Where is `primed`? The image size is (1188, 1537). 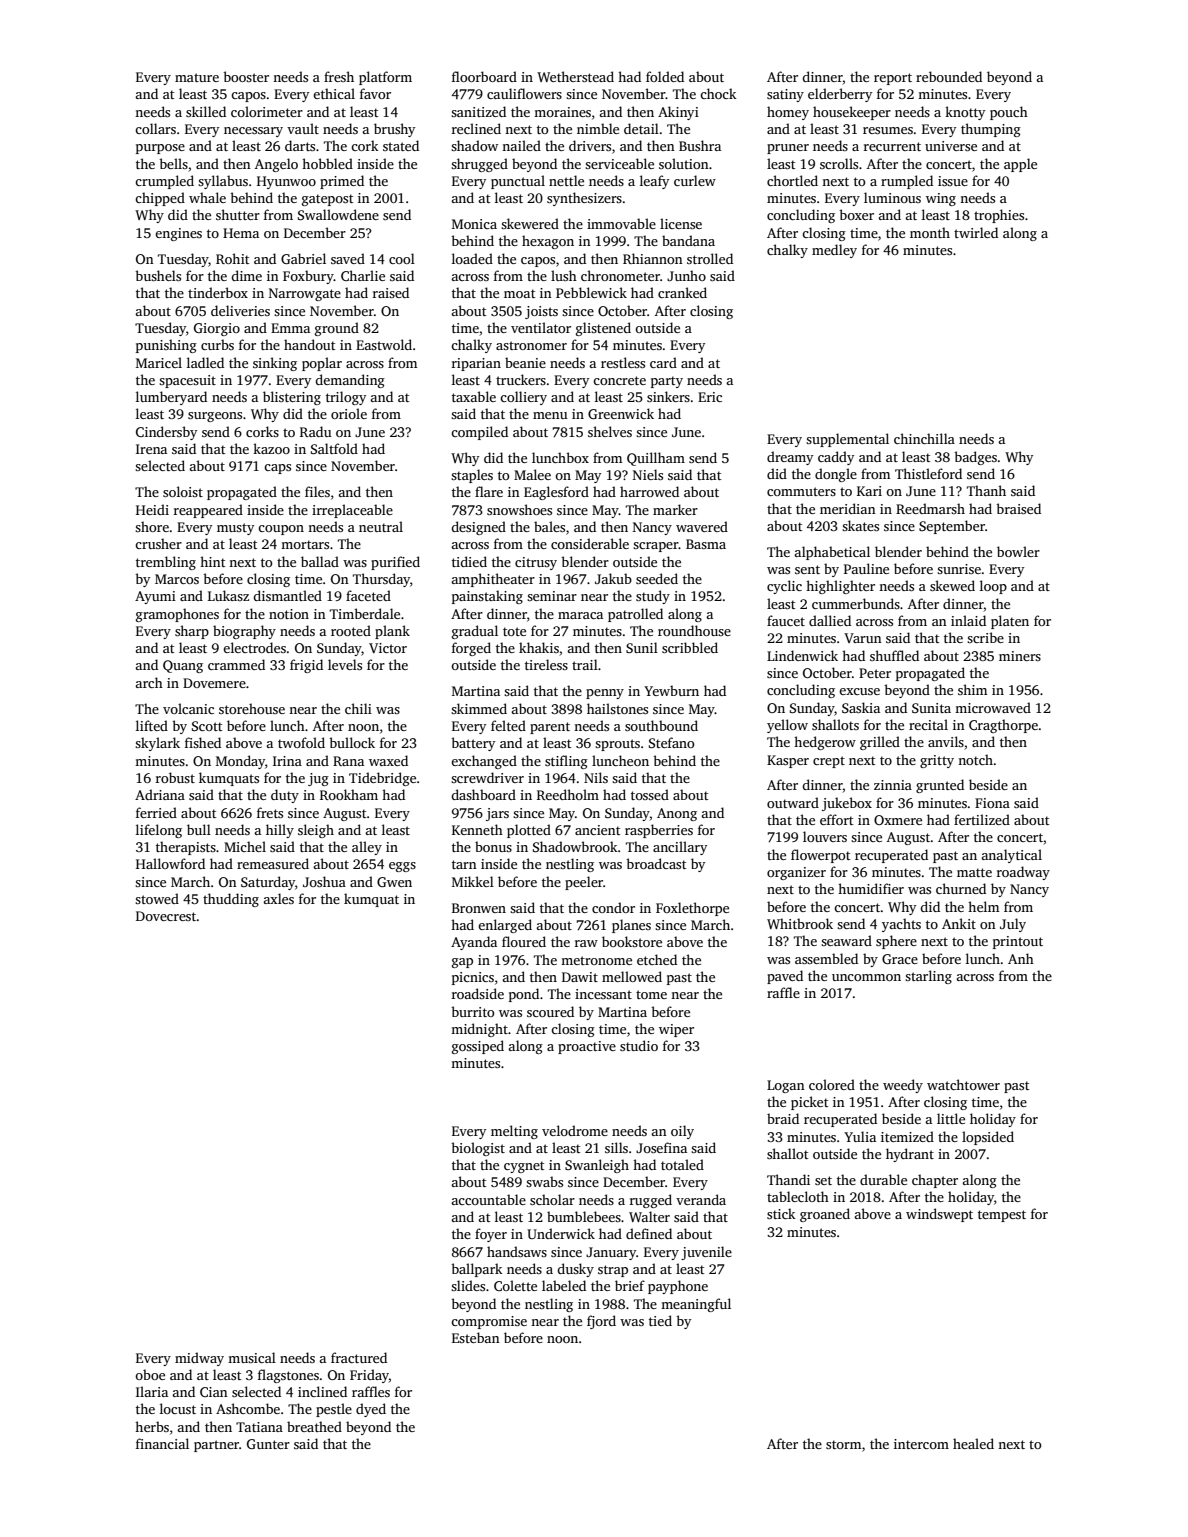
primed is located at coordinates (342, 182).
